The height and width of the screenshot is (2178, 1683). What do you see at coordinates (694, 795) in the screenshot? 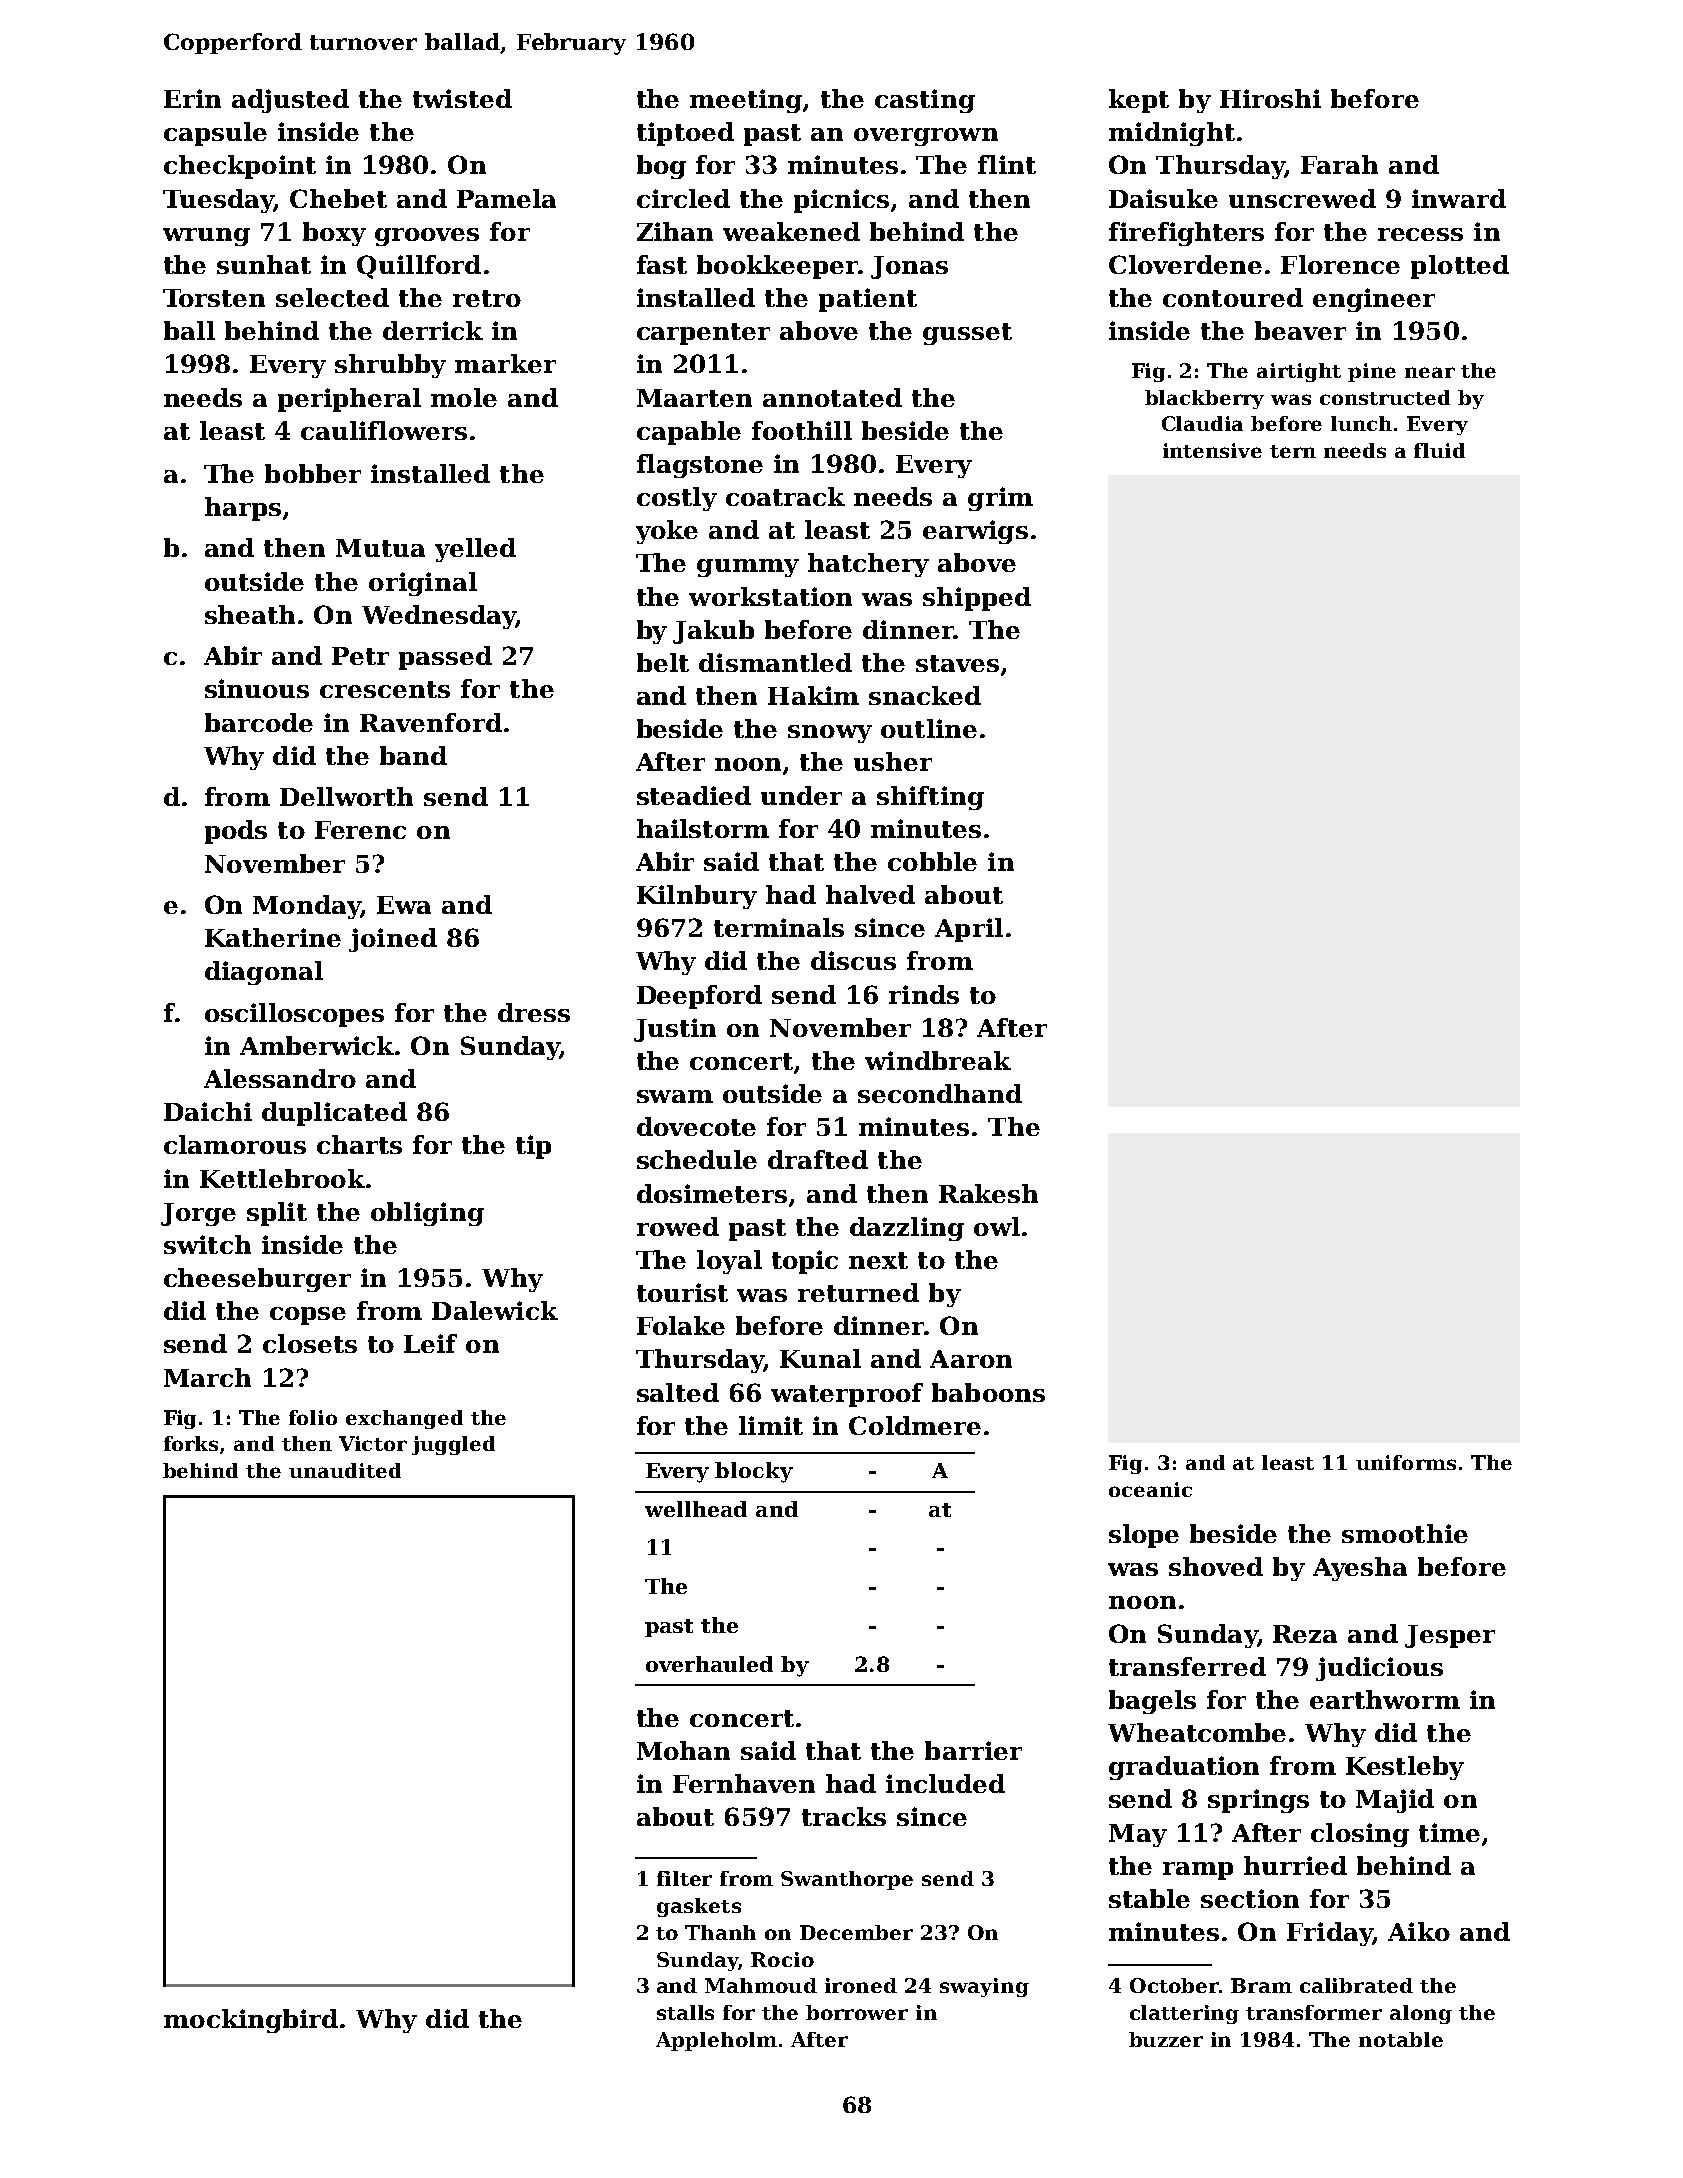
I see `steadied` at bounding box center [694, 795].
